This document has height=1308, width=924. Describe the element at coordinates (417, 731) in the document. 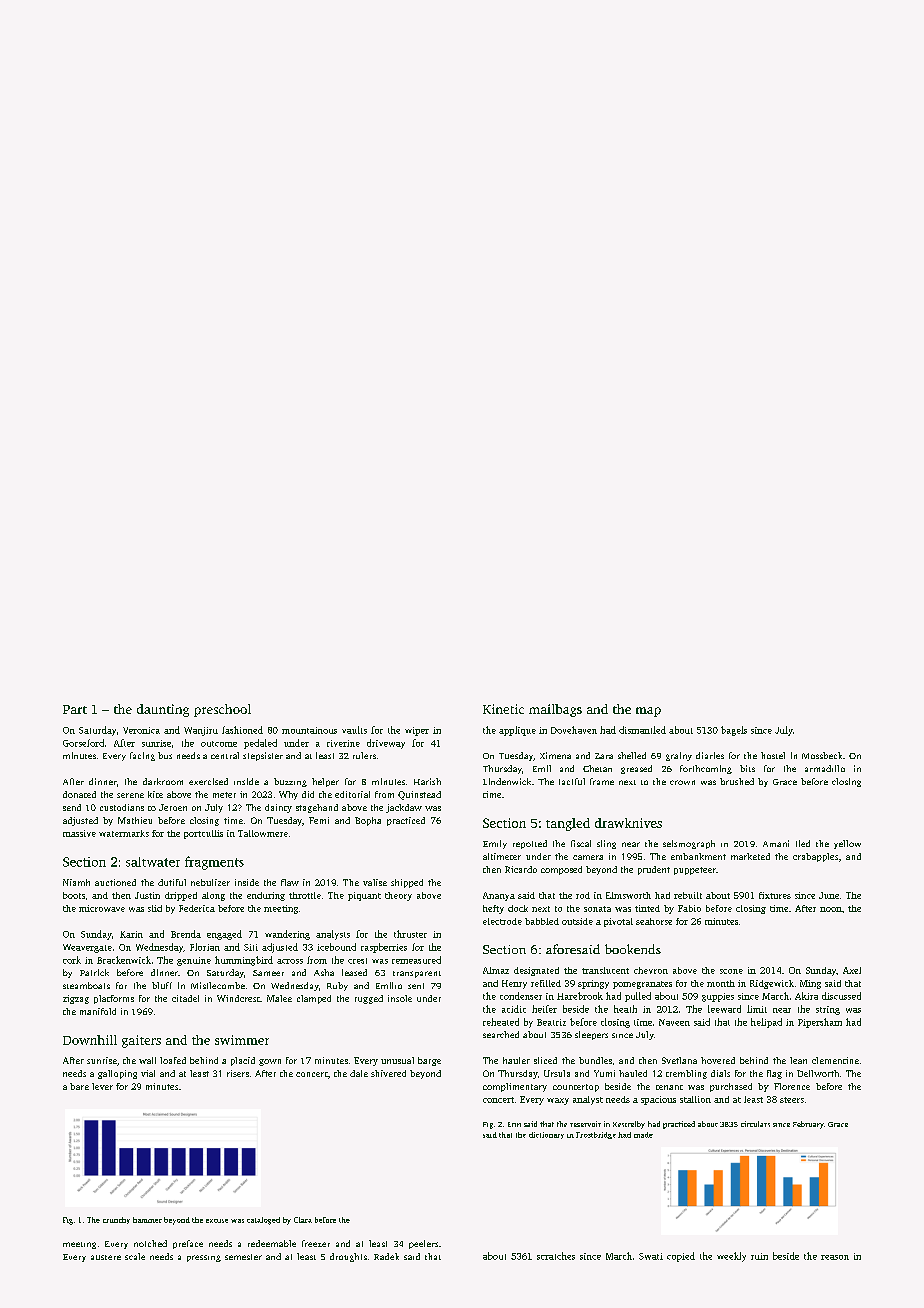

I see `wiper` at that location.
